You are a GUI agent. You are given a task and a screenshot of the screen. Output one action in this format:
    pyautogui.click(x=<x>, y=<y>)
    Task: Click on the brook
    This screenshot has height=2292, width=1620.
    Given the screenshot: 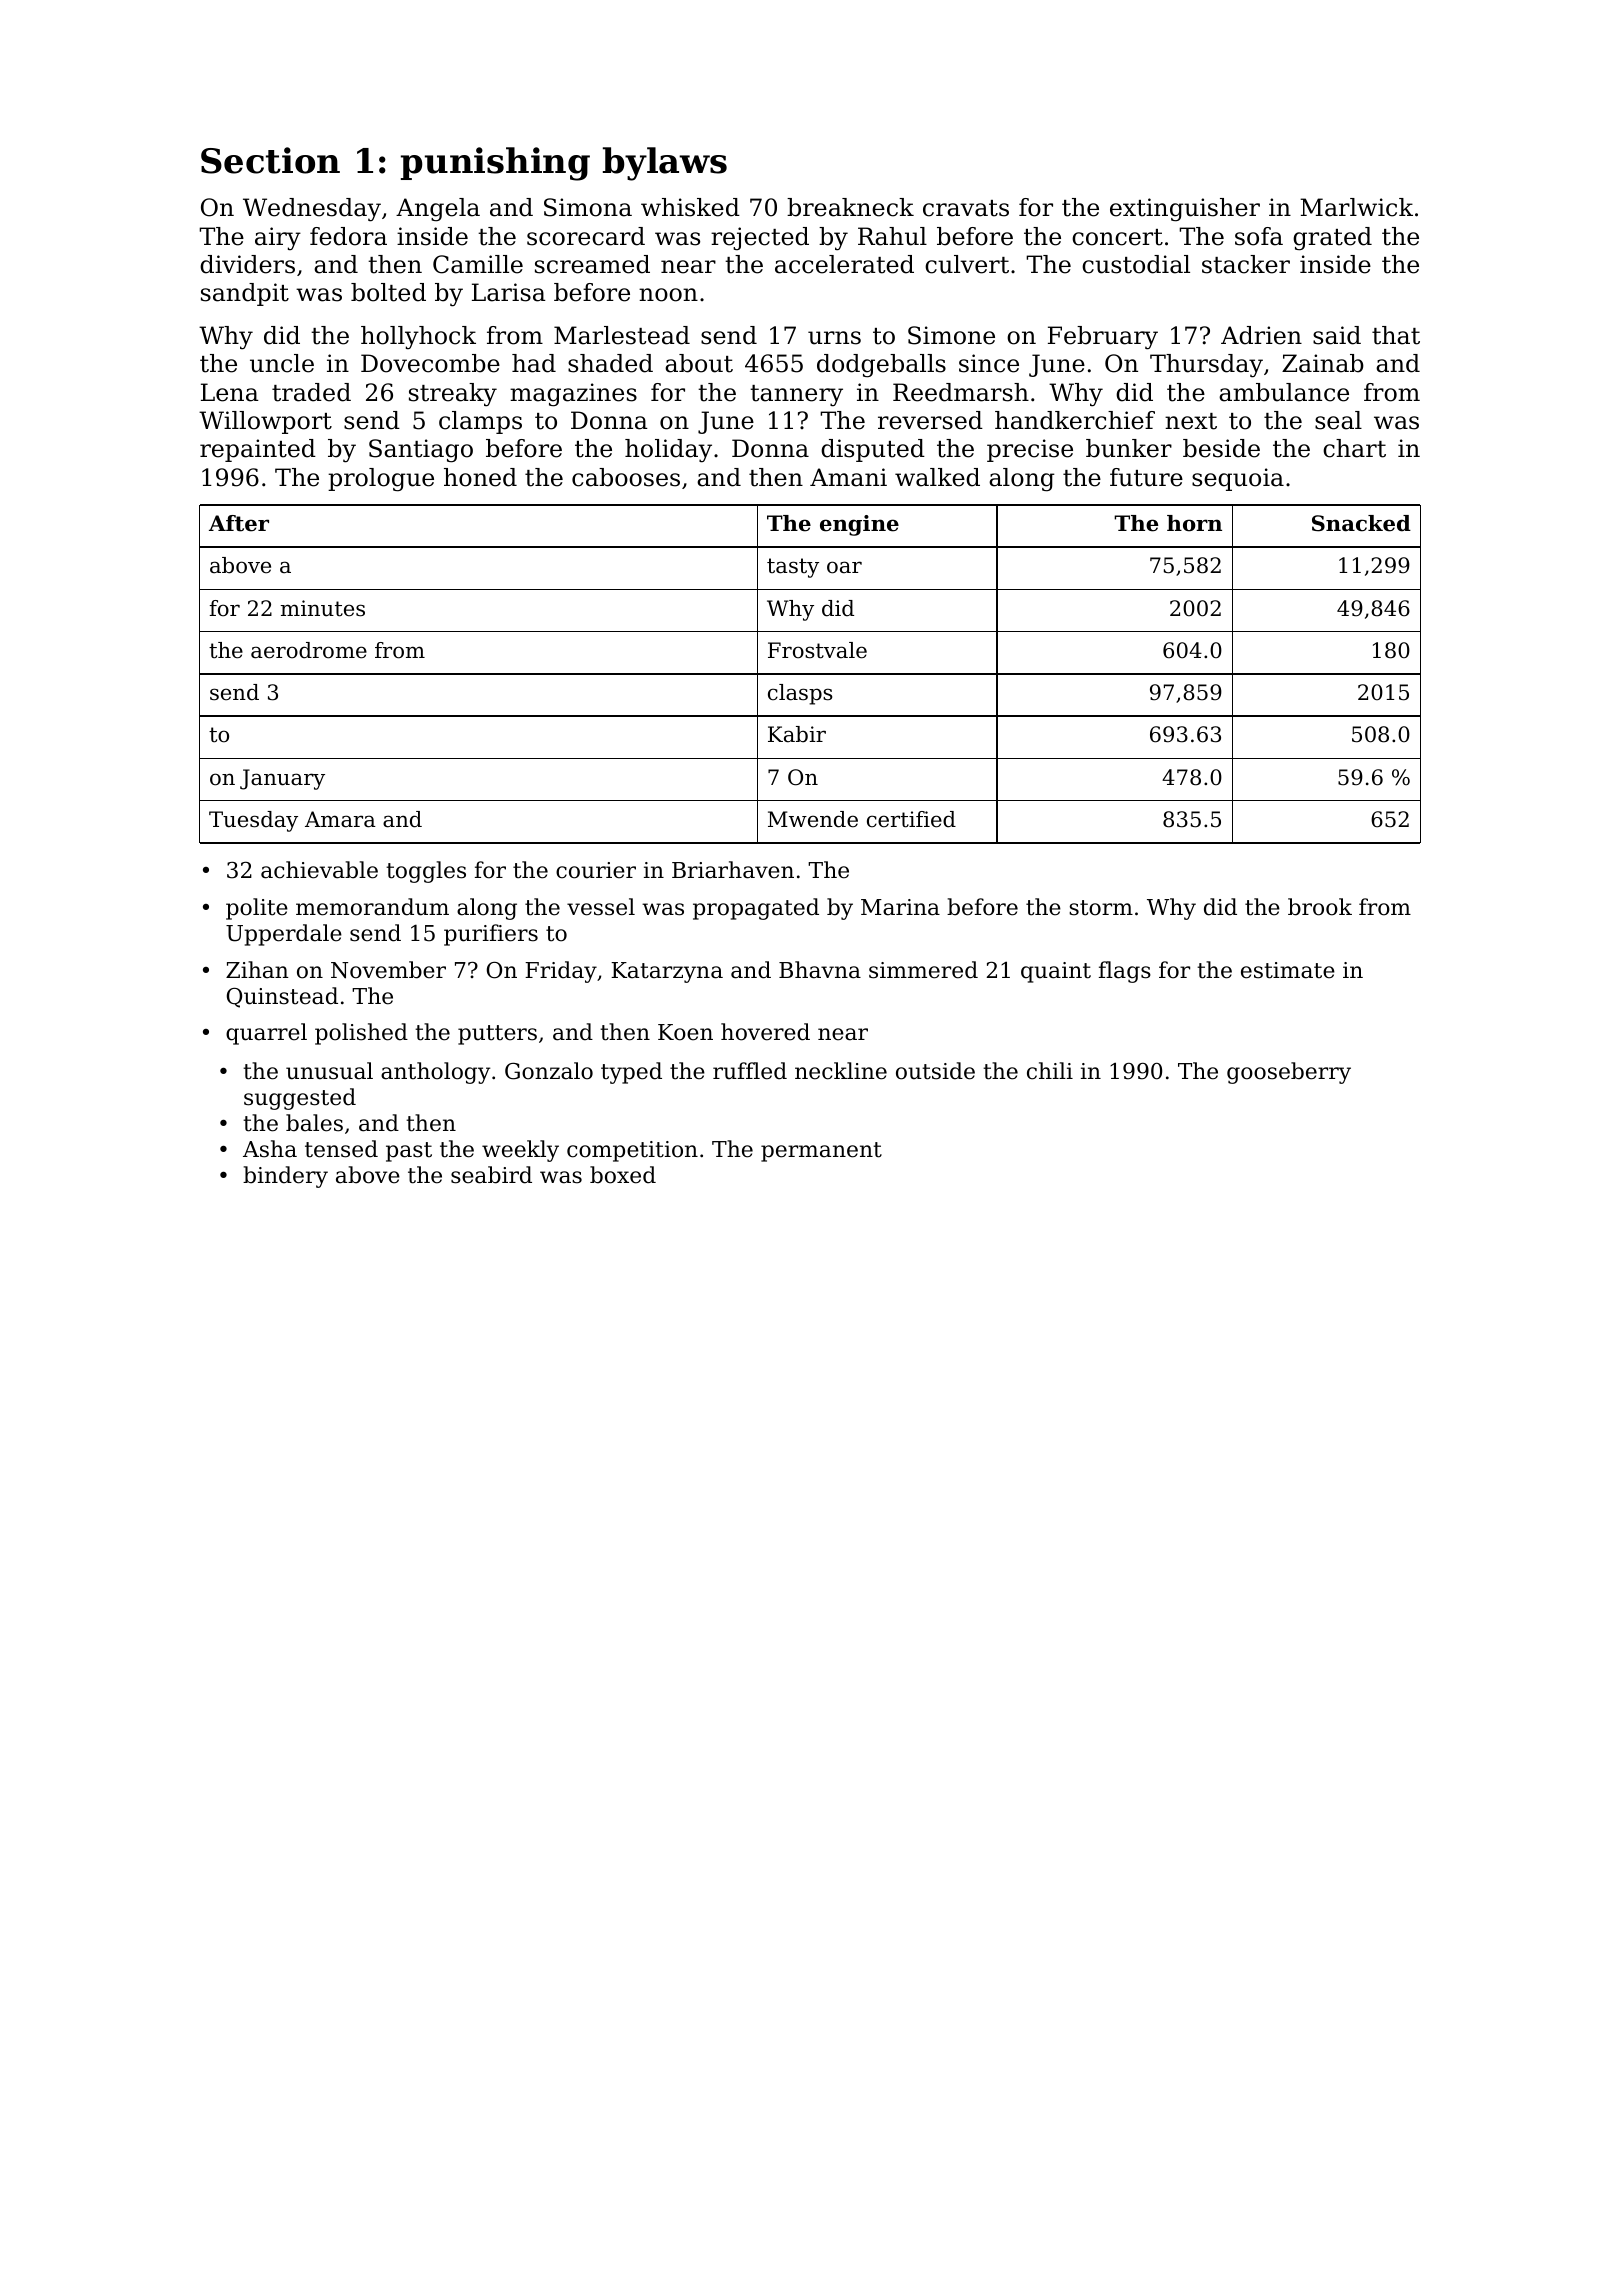 What is the action you would take?
    pyautogui.click(x=1320, y=907)
